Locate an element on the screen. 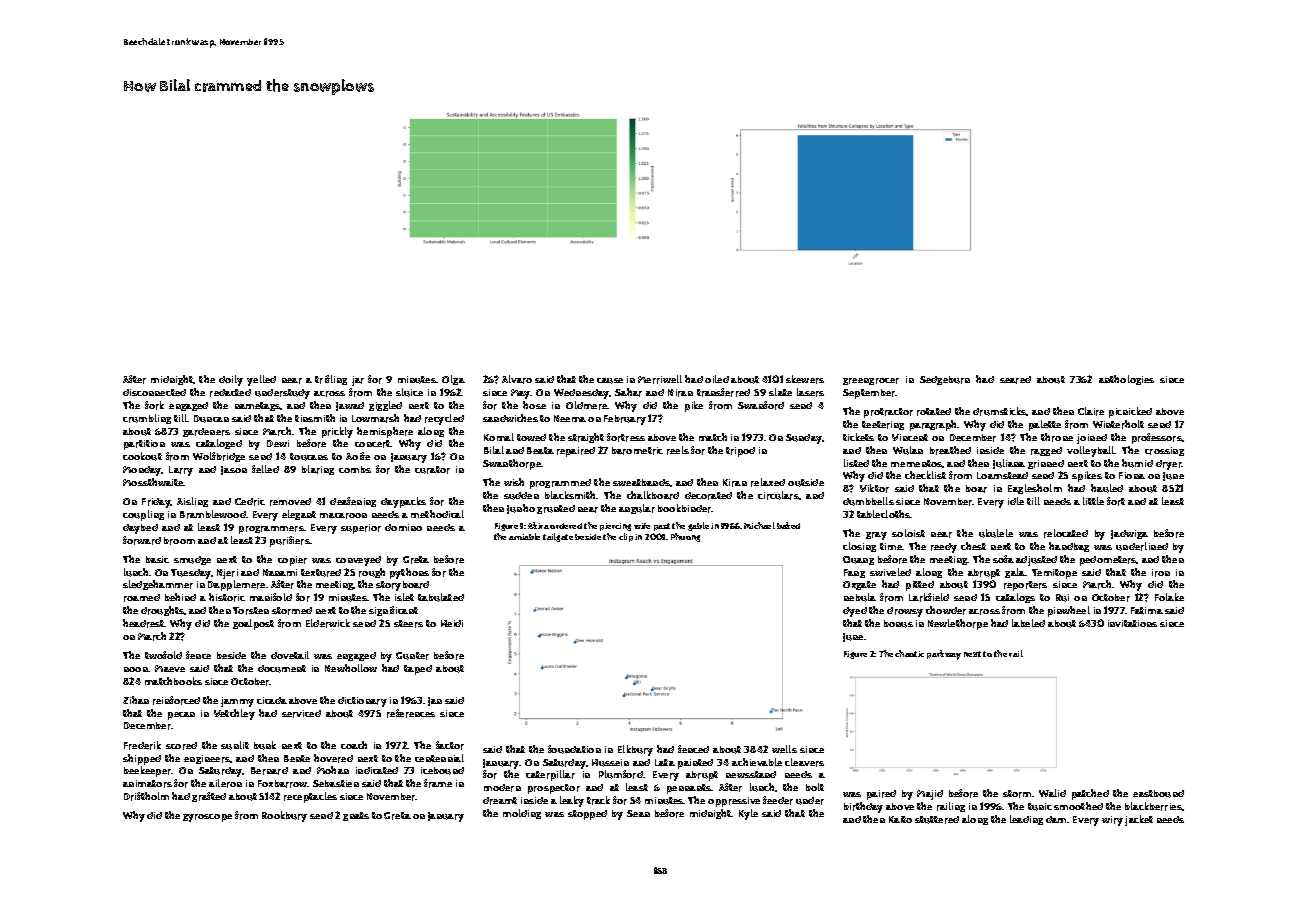 This screenshot has height=924, width=1308. Elkbury is located at coordinates (635, 750).
